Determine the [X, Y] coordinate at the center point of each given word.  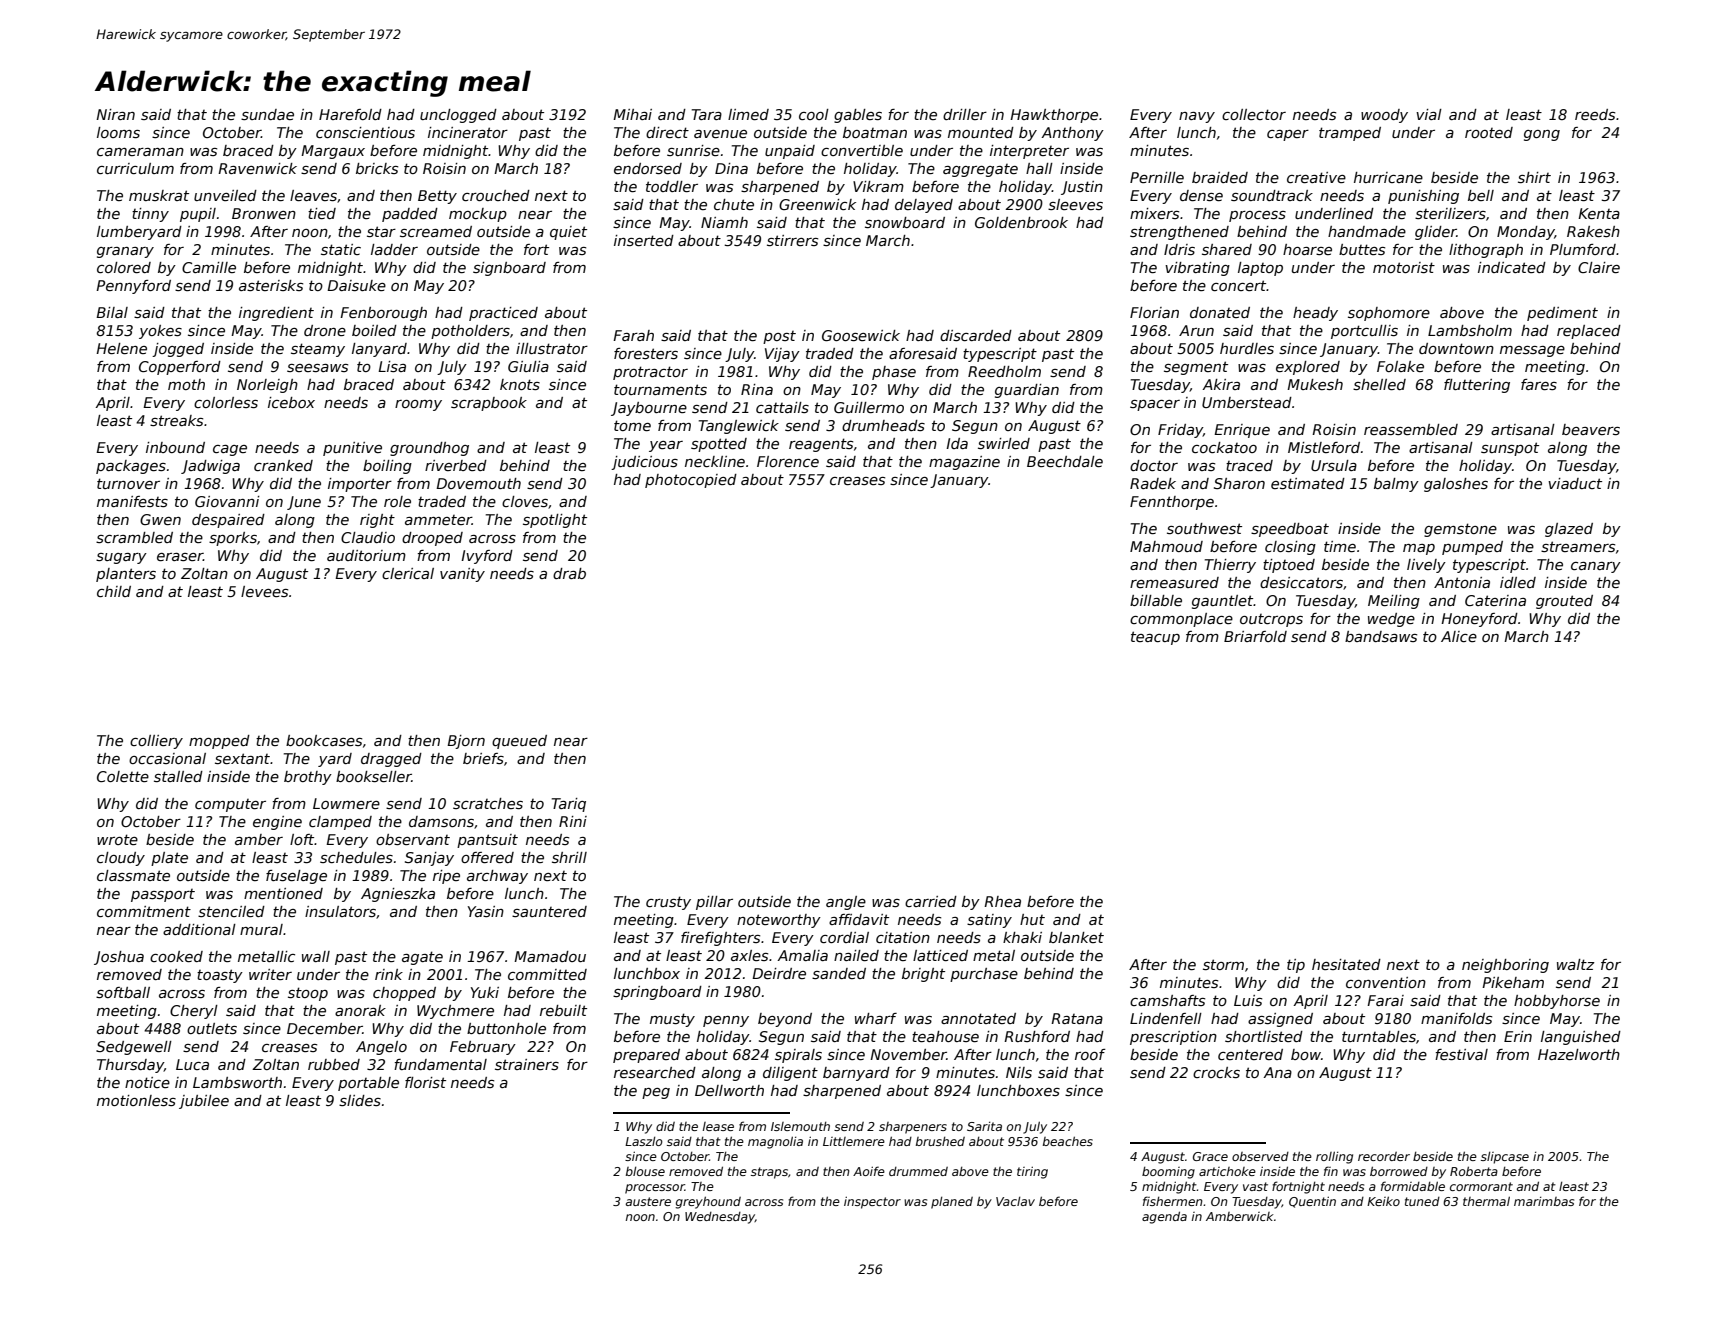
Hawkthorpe [1054, 116]
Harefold [350, 114]
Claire [1599, 267]
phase [894, 373]
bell [1481, 195]
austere [648, 1201]
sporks [233, 539]
